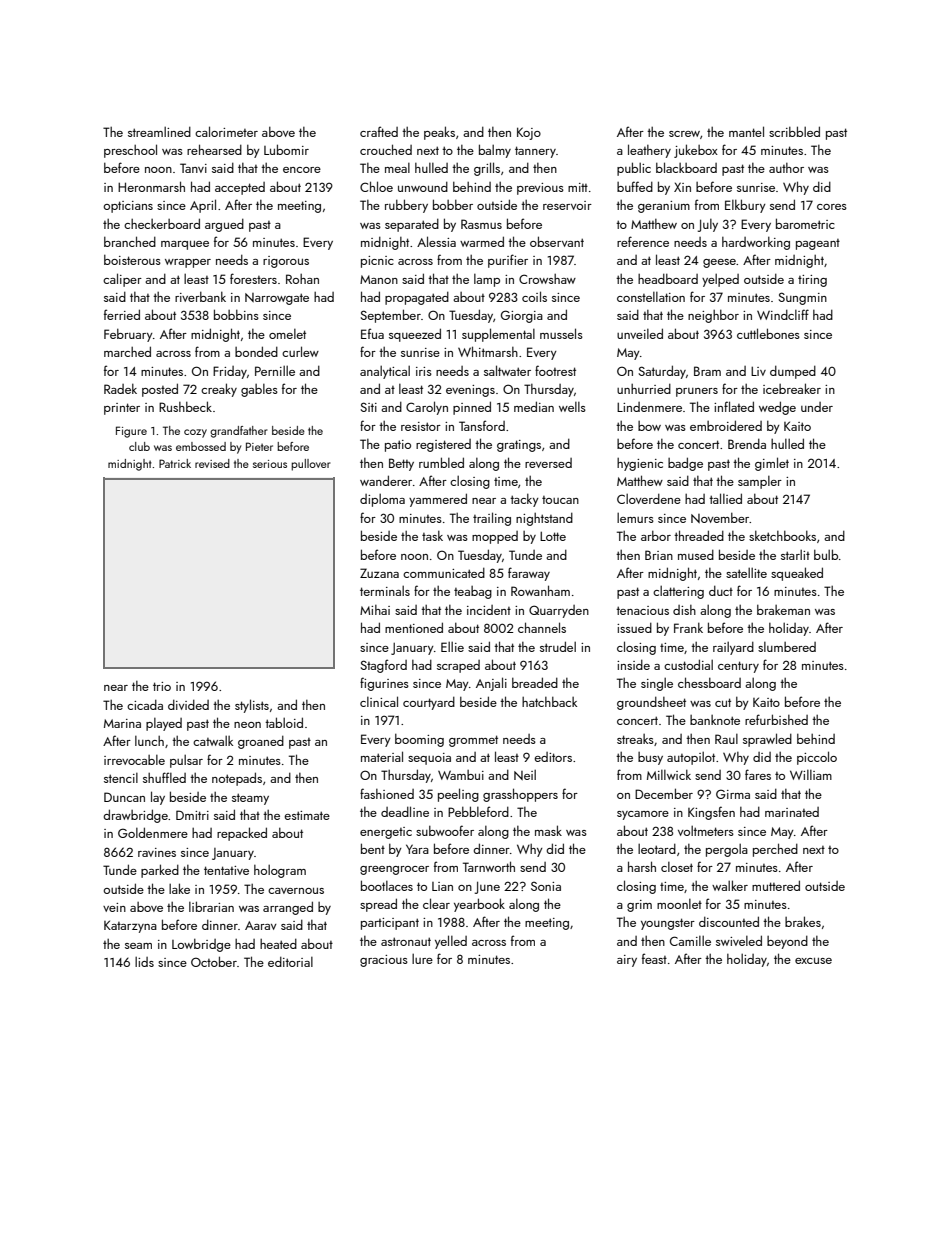  I want to click on channels, so click(542, 627).
